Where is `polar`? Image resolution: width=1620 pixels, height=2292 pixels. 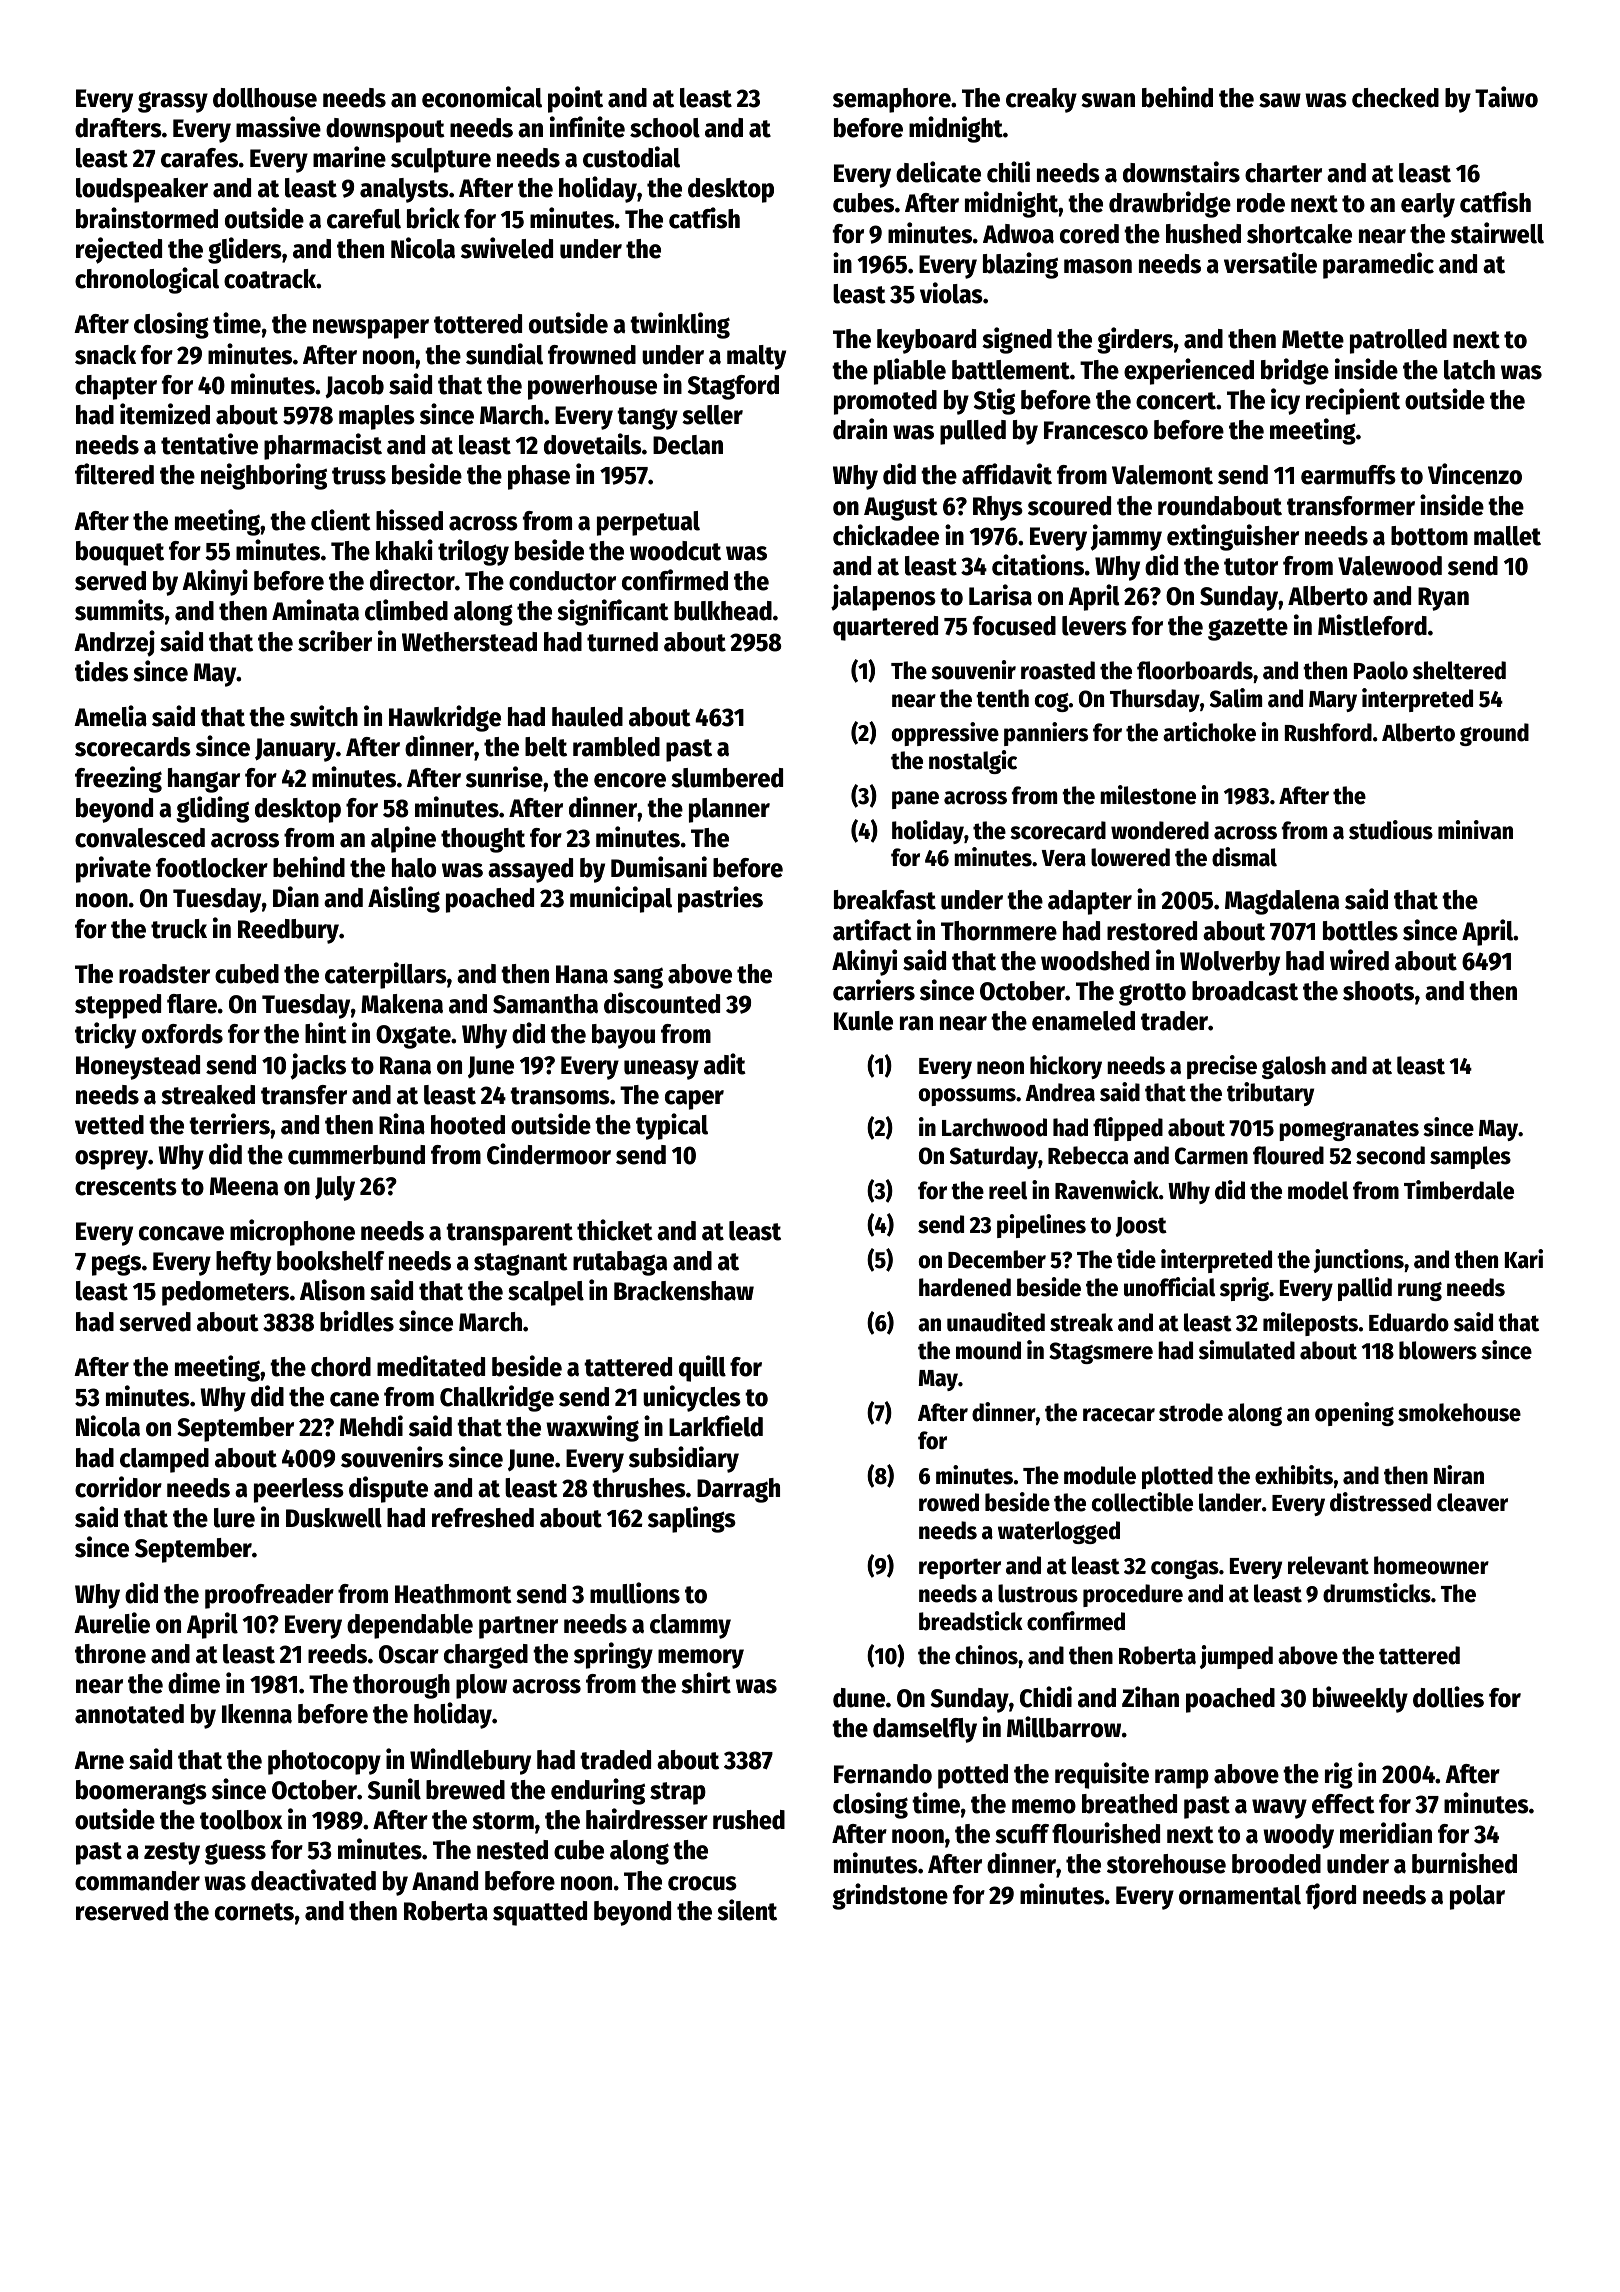
polar is located at coordinates (1477, 1897).
